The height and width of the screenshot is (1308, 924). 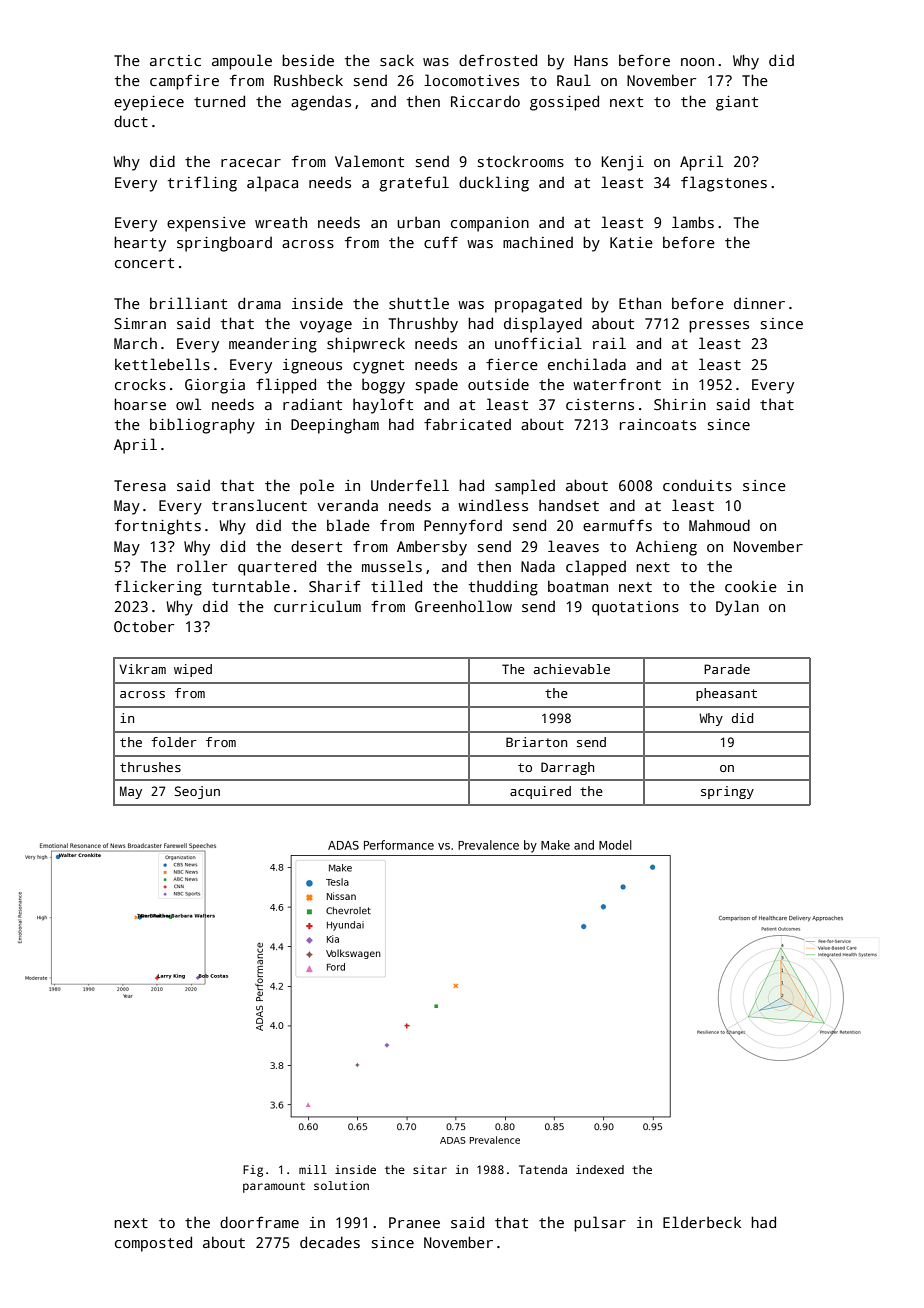 What do you see at coordinates (498, 60) in the screenshot?
I see `defrosted` at bounding box center [498, 60].
